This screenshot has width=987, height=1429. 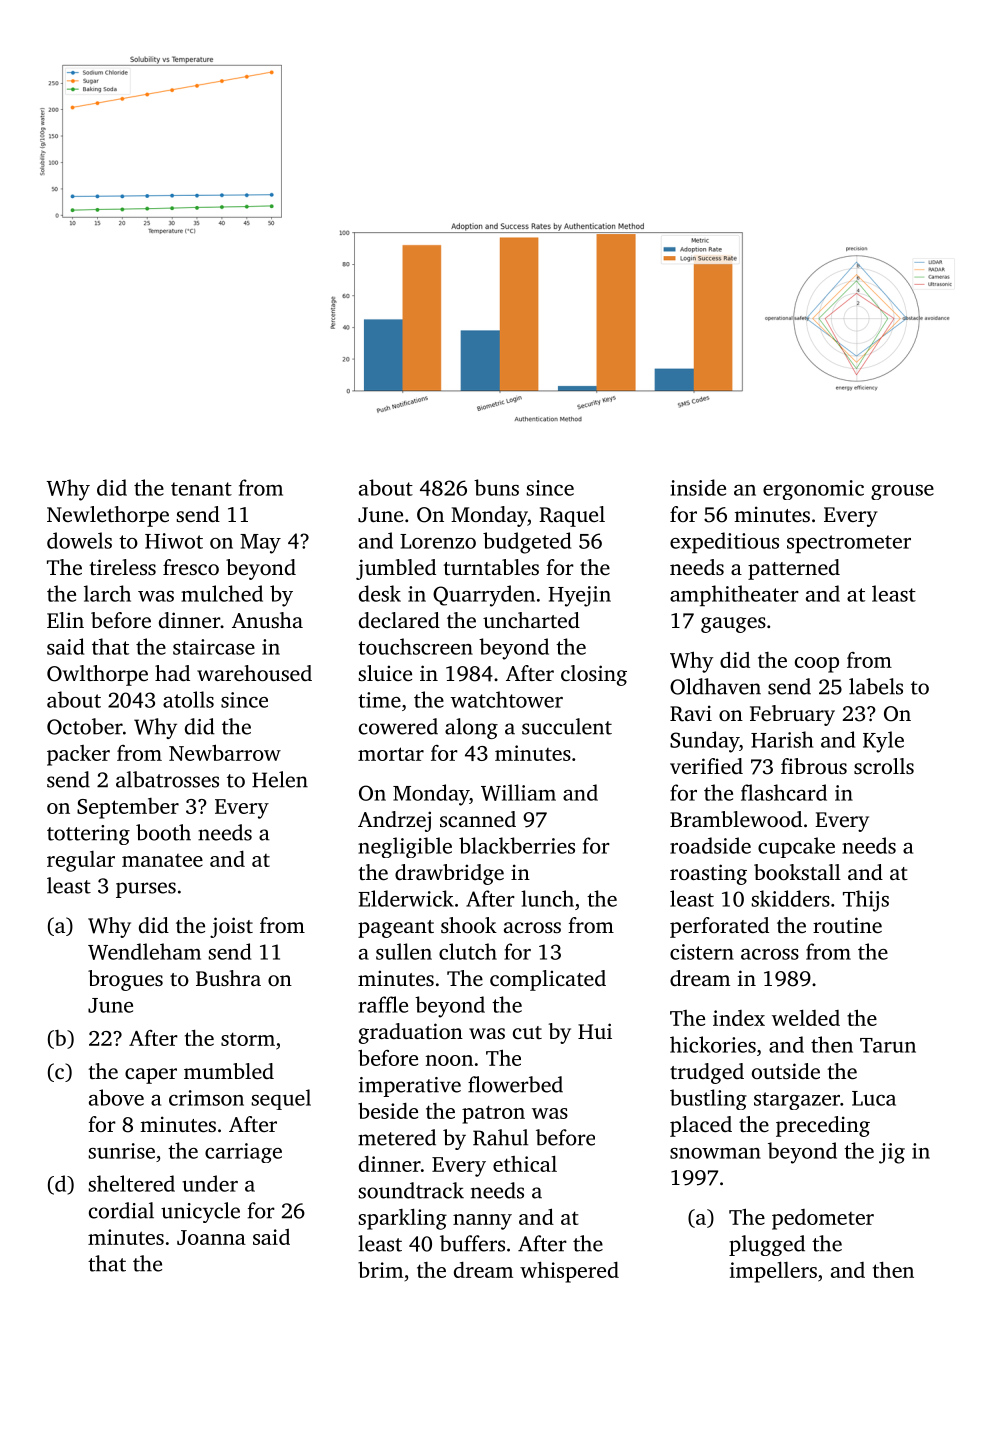 What do you see at coordinates (706, 766) in the screenshot?
I see `verified` at bounding box center [706, 766].
